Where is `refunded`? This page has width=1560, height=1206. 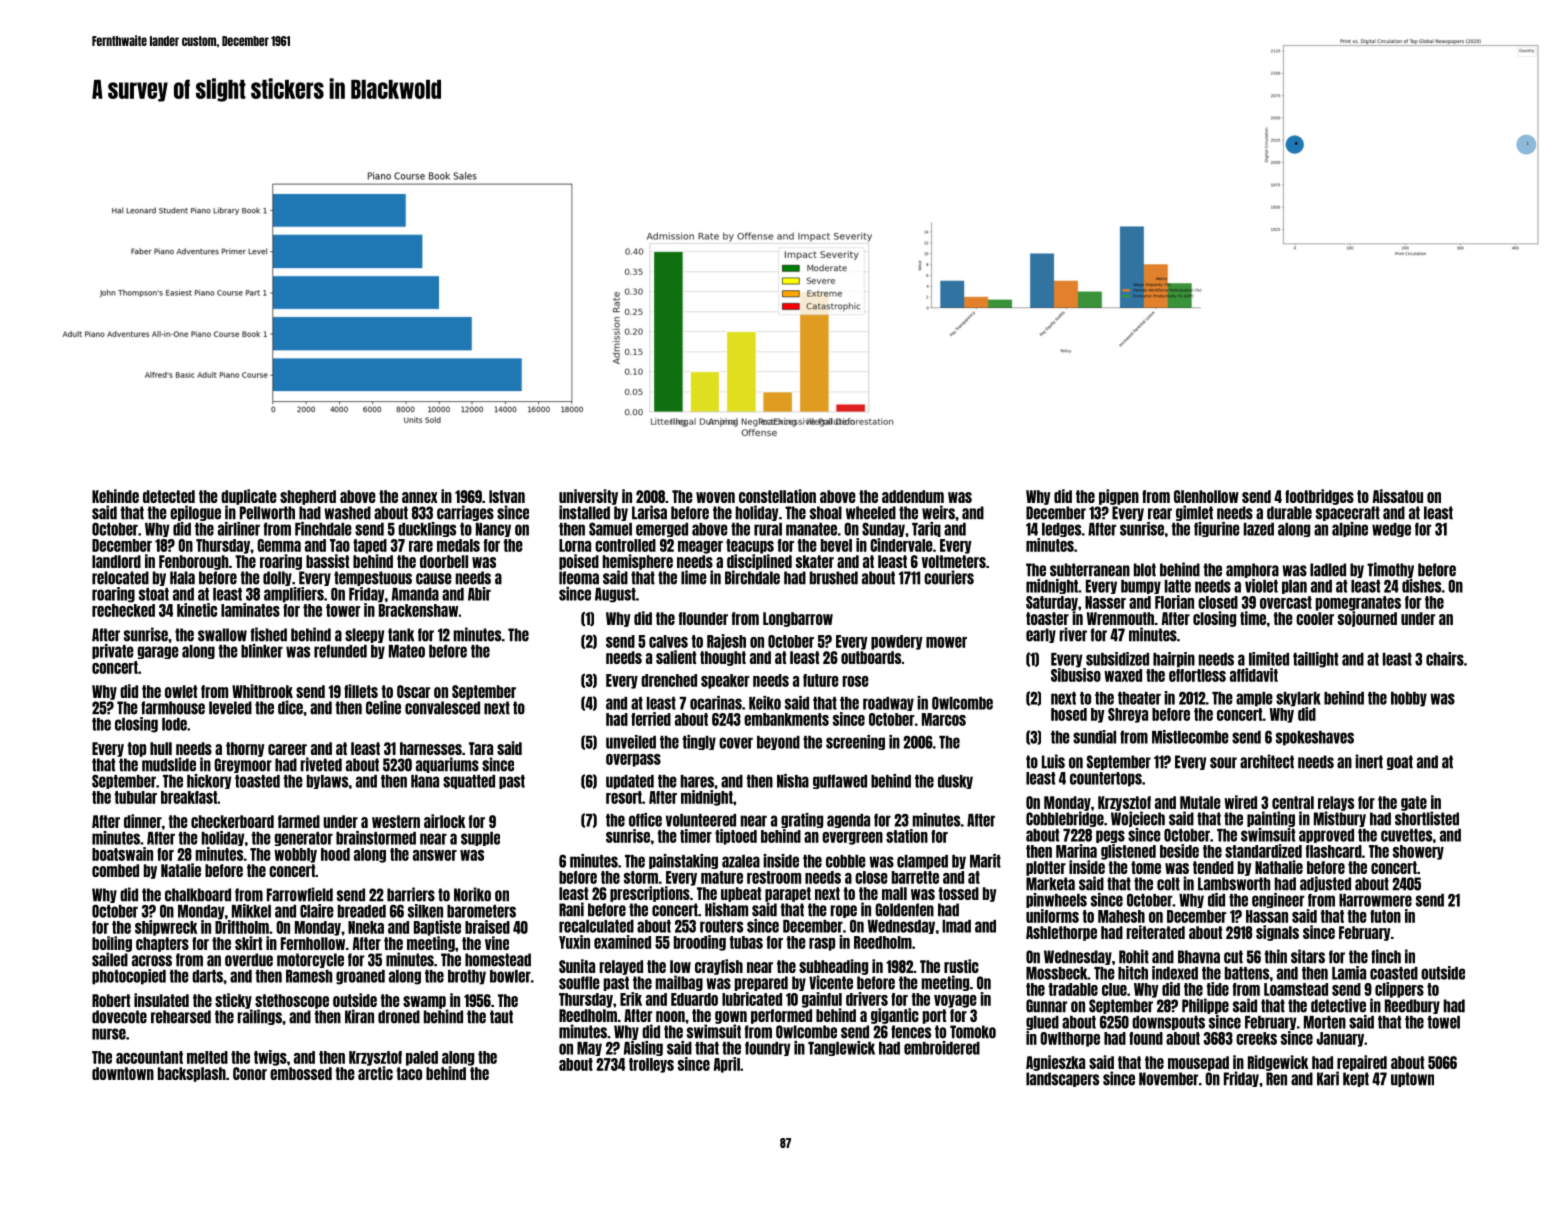 refunded is located at coordinates (340, 651).
